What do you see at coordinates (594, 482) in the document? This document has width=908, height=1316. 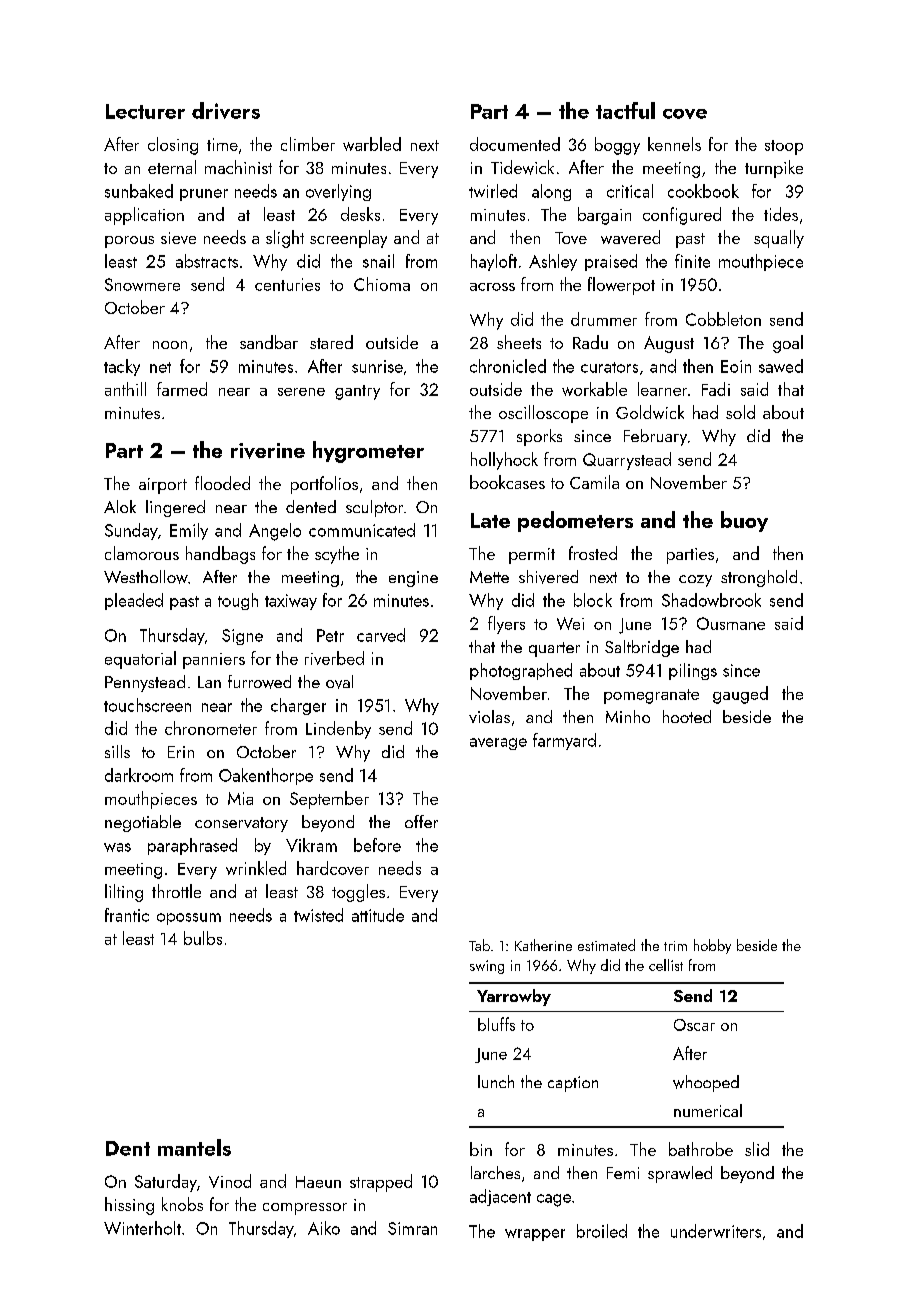 I see `Camila` at bounding box center [594, 482].
